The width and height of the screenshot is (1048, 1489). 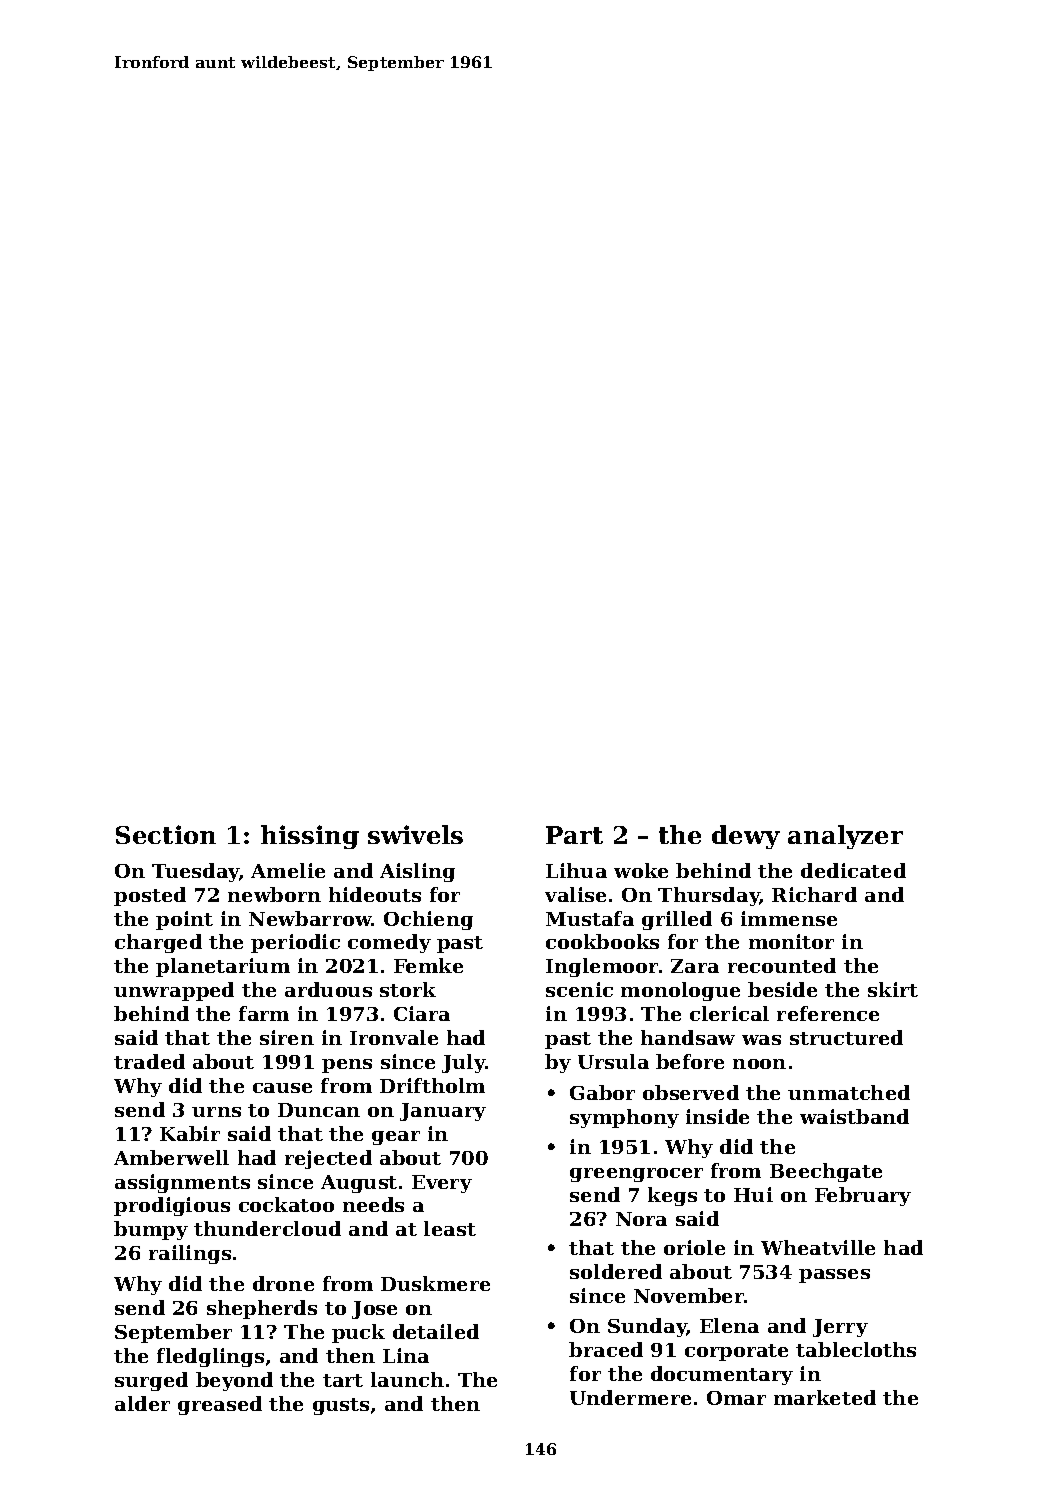 I want to click on posted, so click(x=150, y=896).
